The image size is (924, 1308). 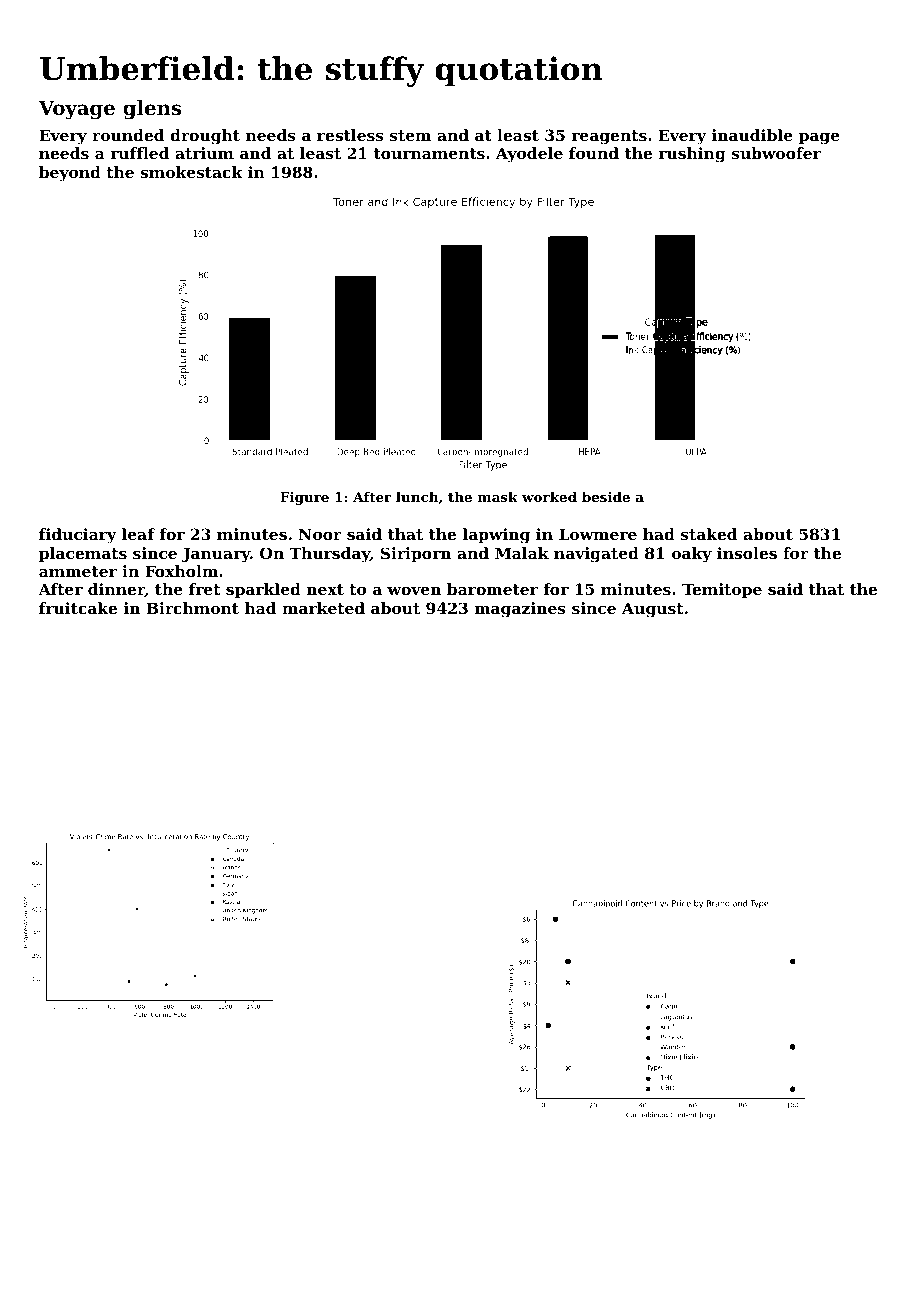 I want to click on rushing, so click(x=692, y=155).
